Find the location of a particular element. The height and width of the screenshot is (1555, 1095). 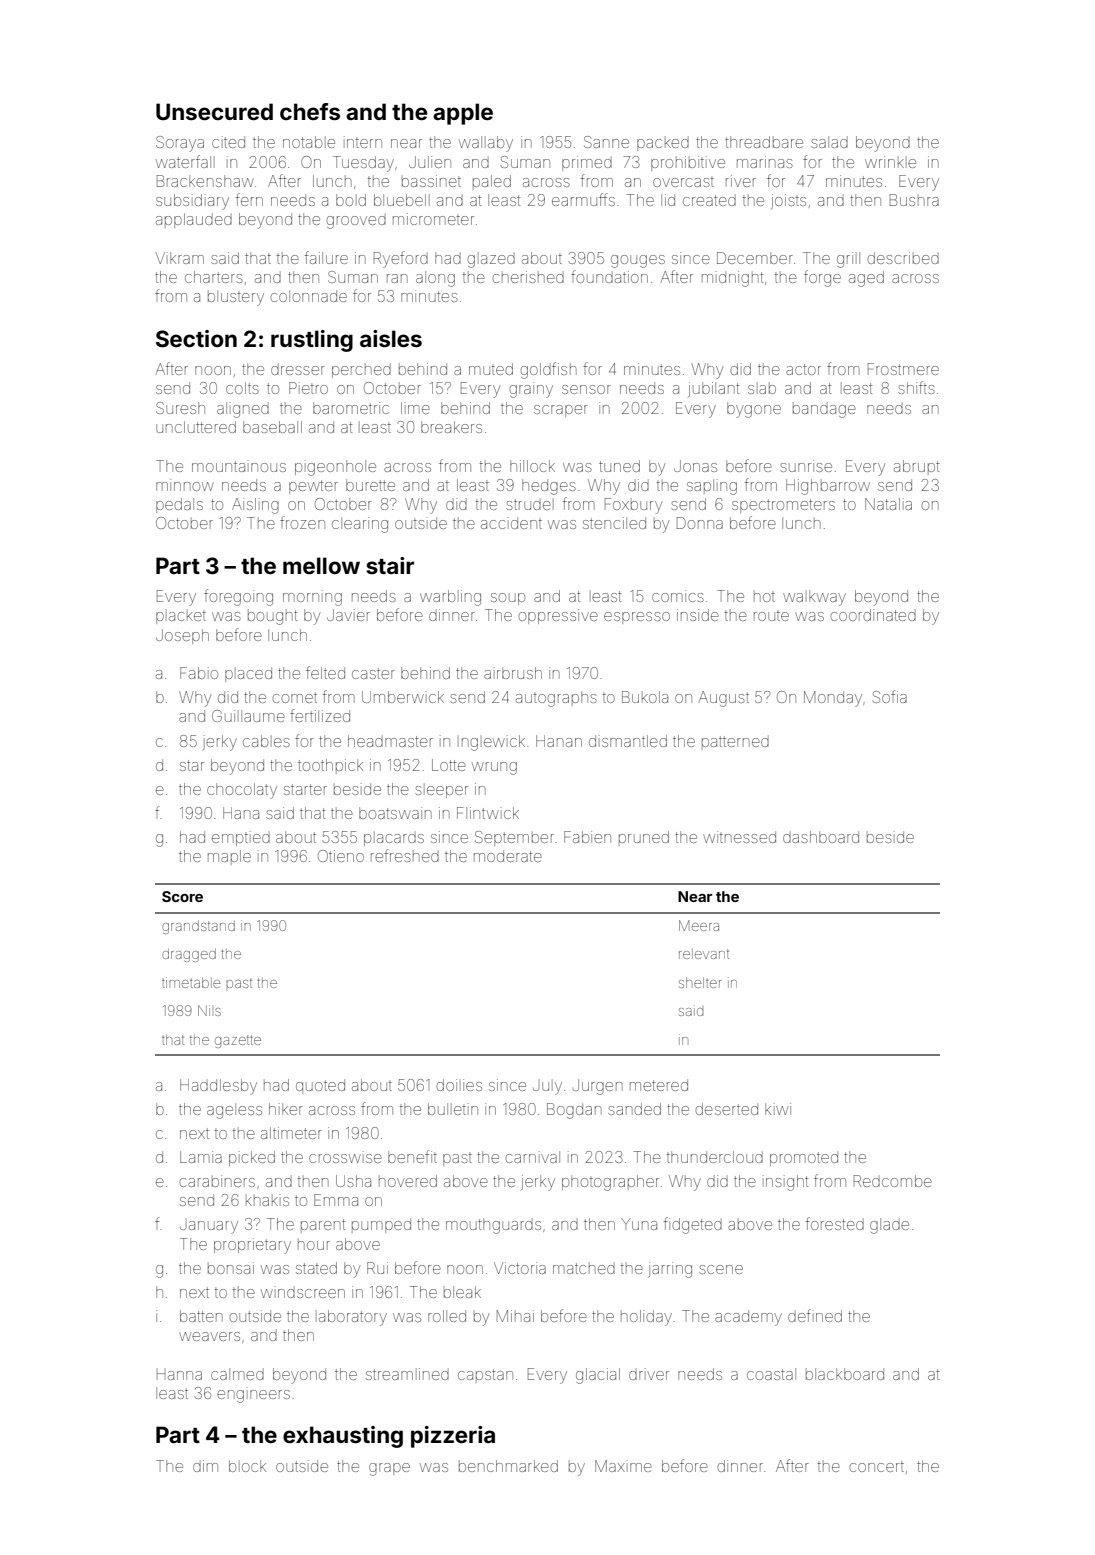

forge is located at coordinates (822, 278).
